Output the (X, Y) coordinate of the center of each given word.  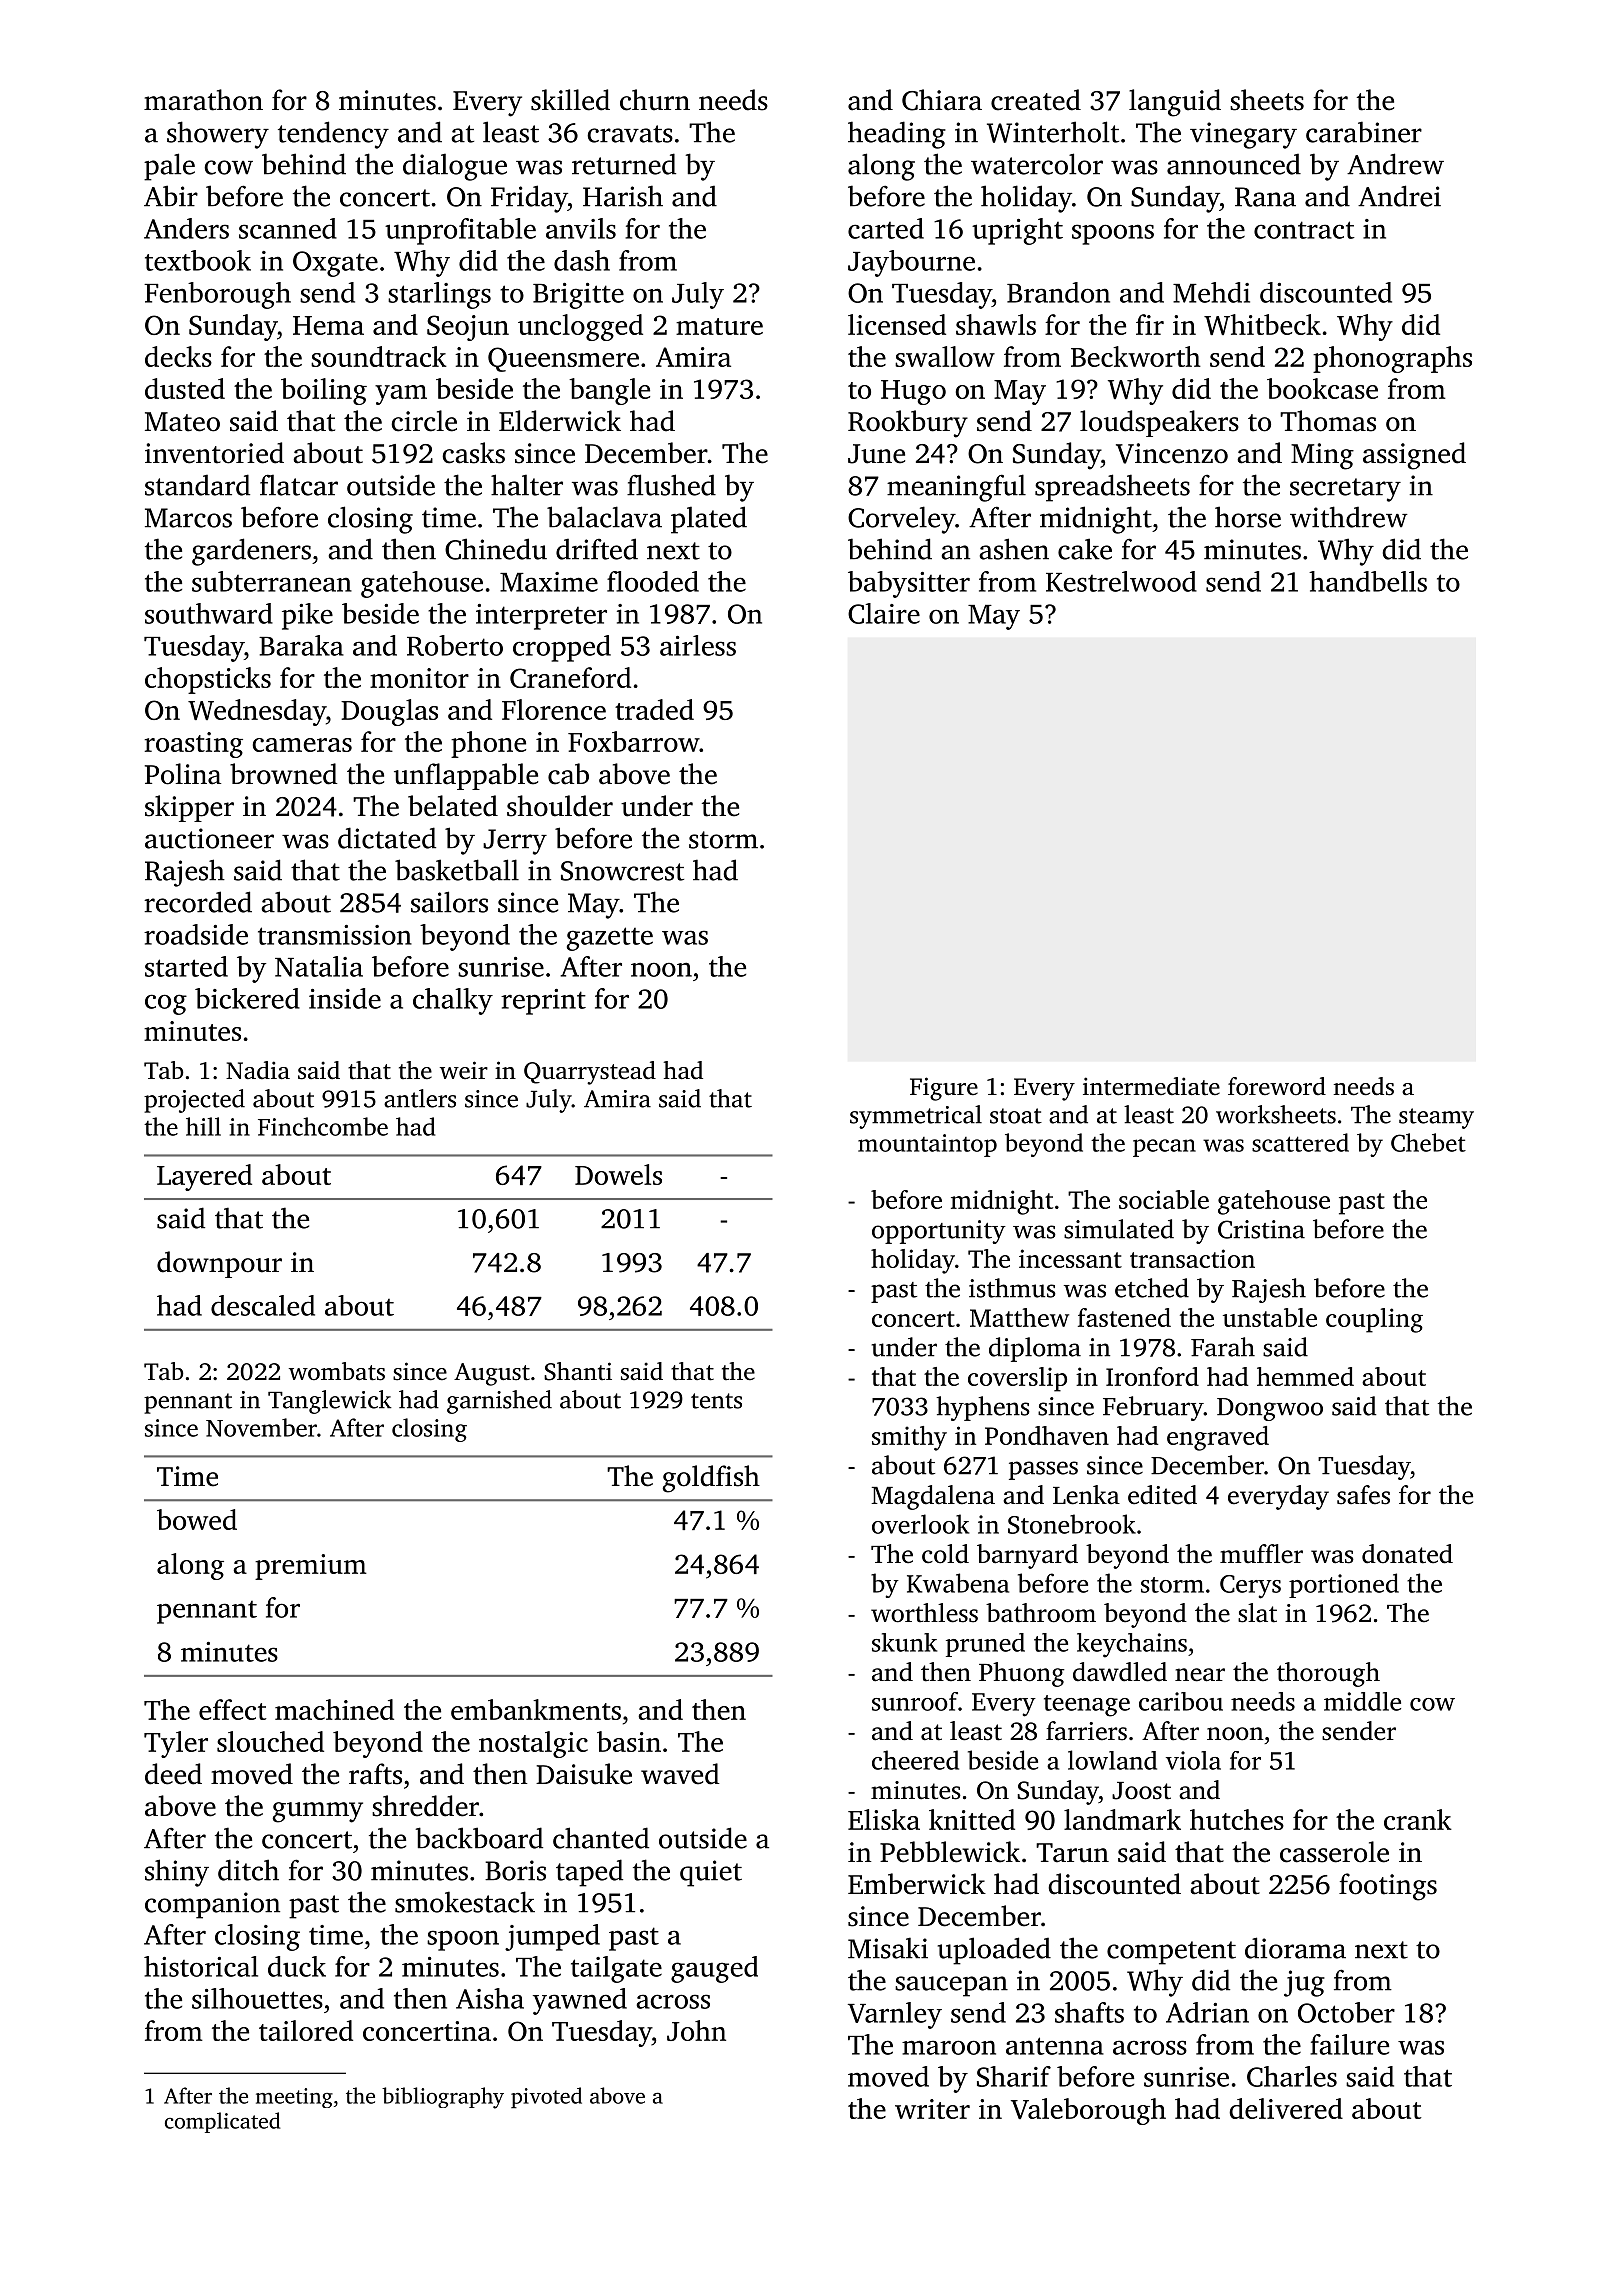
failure (1349, 2044)
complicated (222, 2122)
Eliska (884, 1819)
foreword (1277, 1086)
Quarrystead (590, 1073)
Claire (884, 613)
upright (1017, 231)
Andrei (1399, 196)
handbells (1368, 581)
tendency (333, 135)
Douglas (389, 712)
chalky (453, 1001)
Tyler (176, 1744)
